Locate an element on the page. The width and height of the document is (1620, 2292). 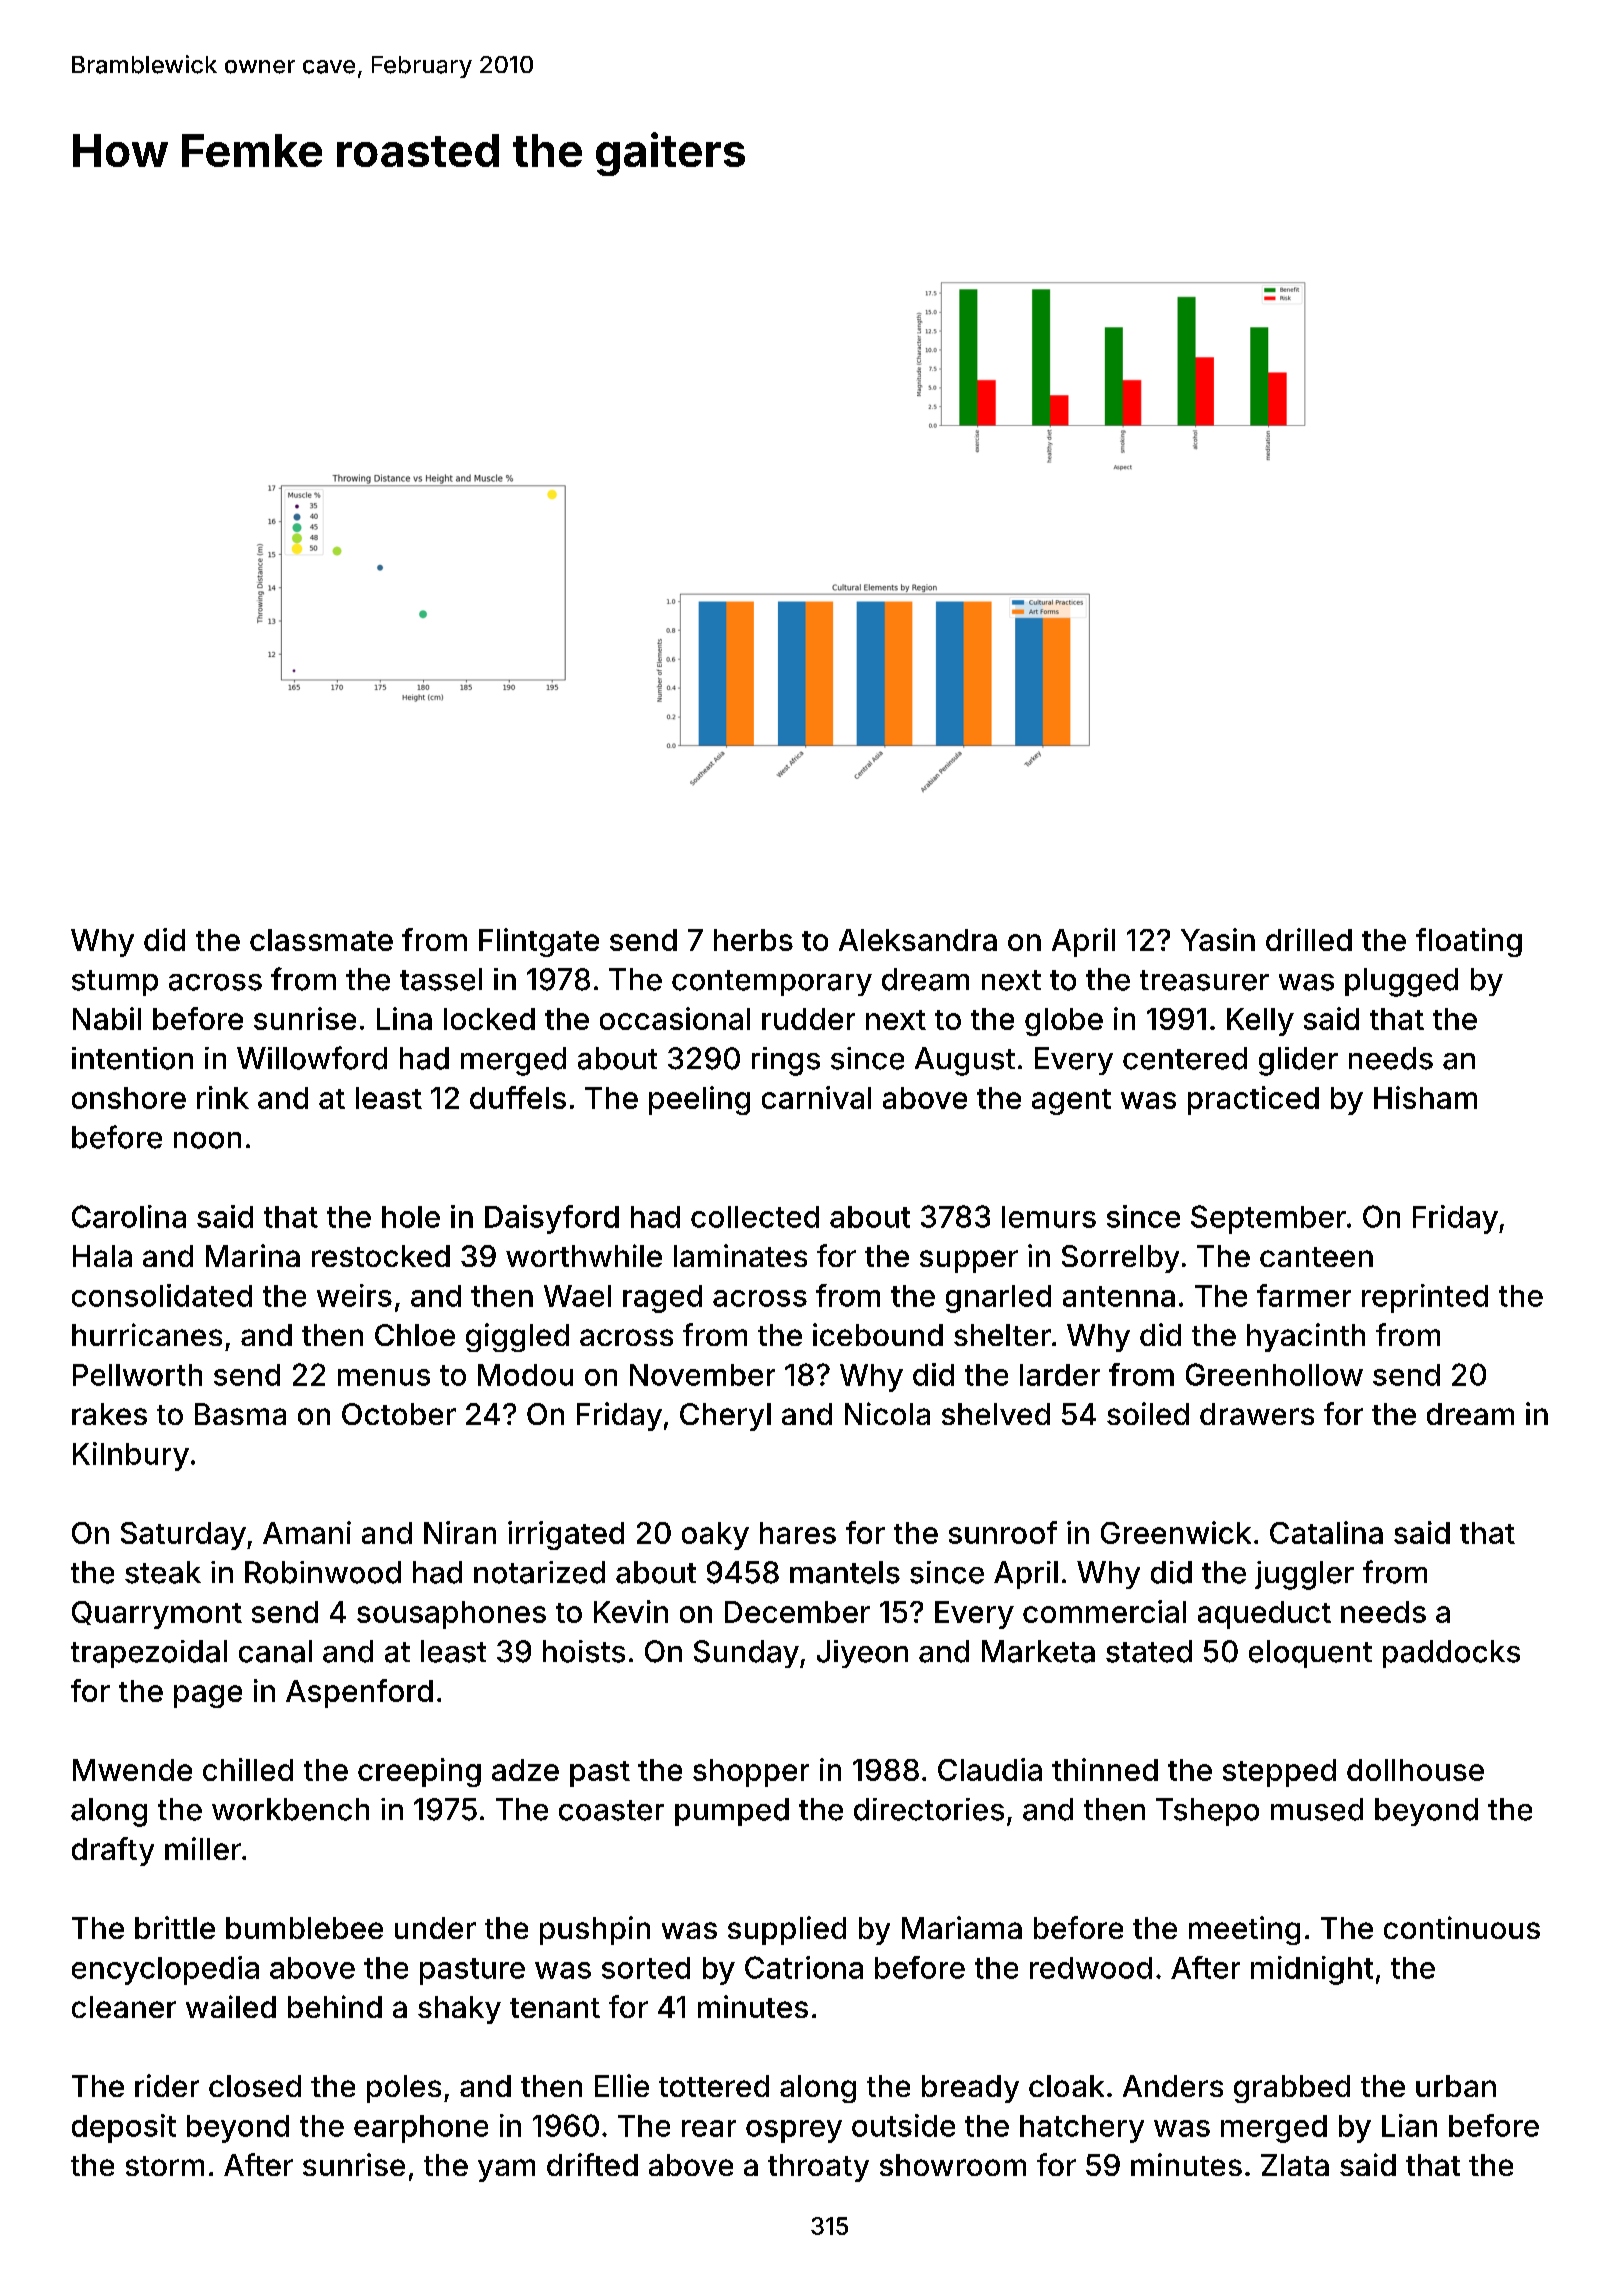
Willowford is located at coordinates (312, 1058).
